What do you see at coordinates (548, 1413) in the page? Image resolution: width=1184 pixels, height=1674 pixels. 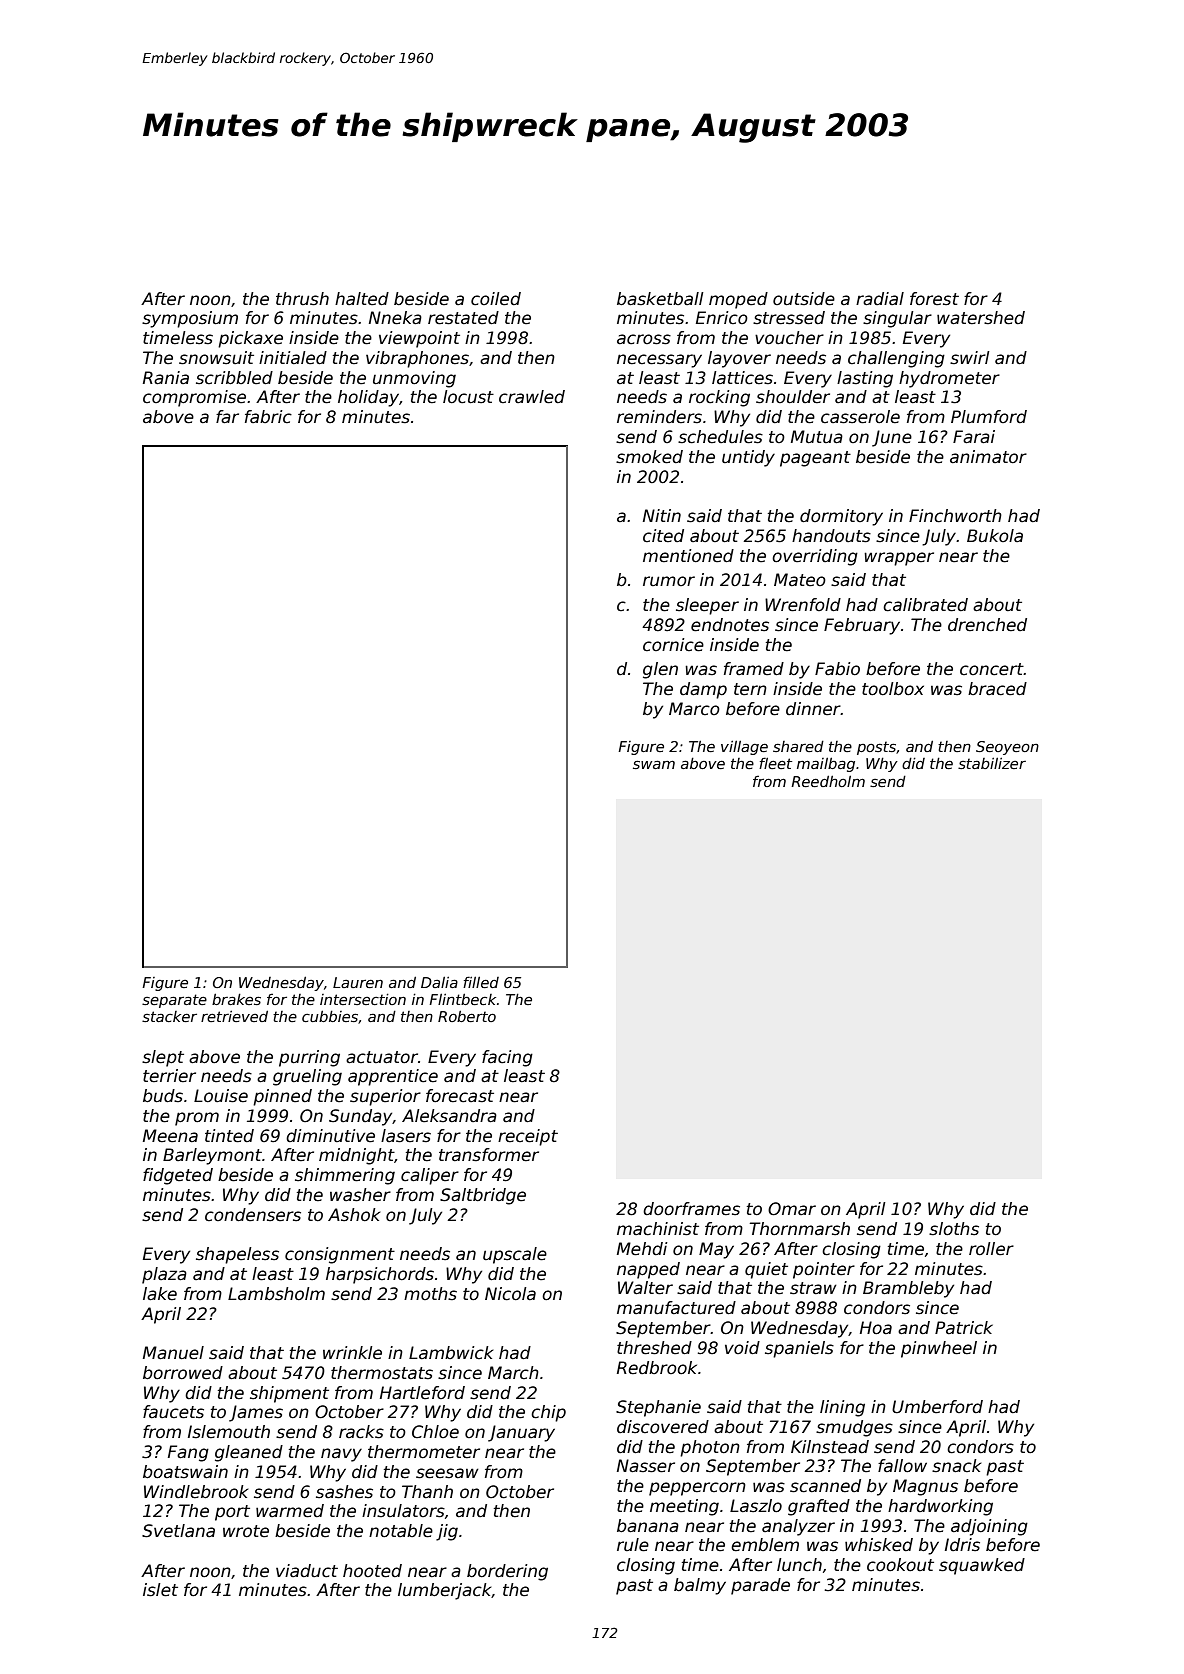 I see `chip` at bounding box center [548, 1413].
